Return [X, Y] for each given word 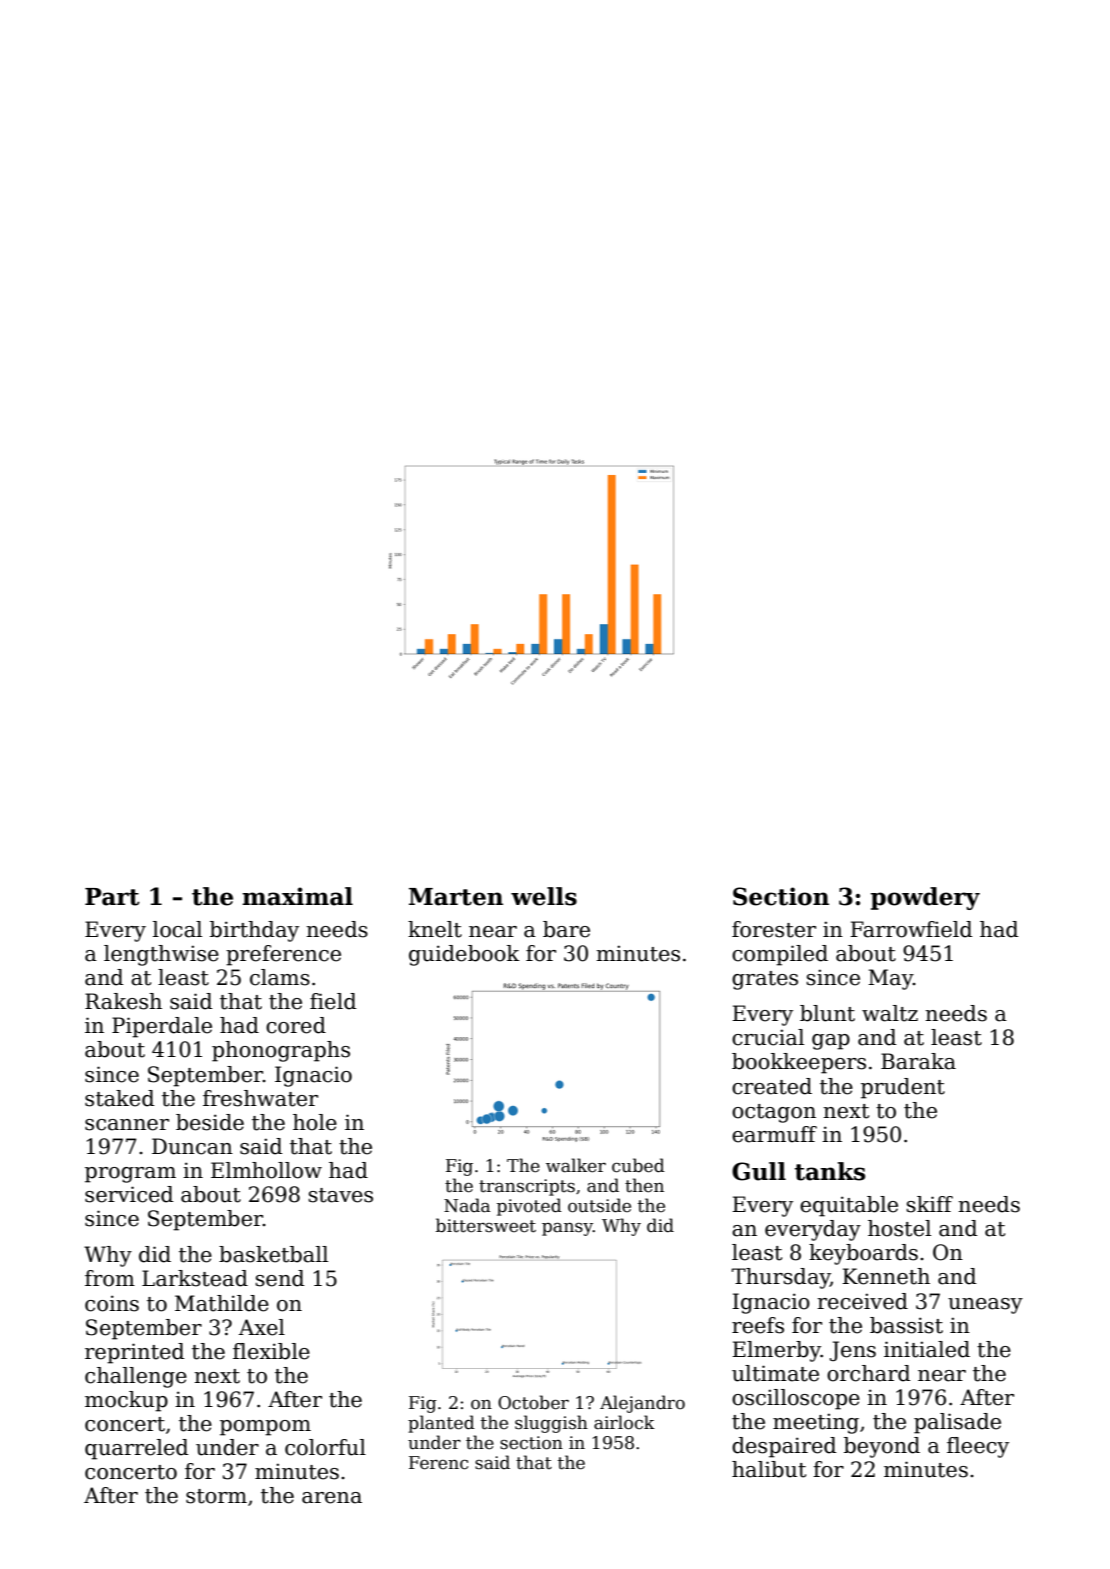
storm [216, 1496]
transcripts [527, 1187]
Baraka [918, 1061]
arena [332, 1498]
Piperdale [162, 1027]
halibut [769, 1469]
